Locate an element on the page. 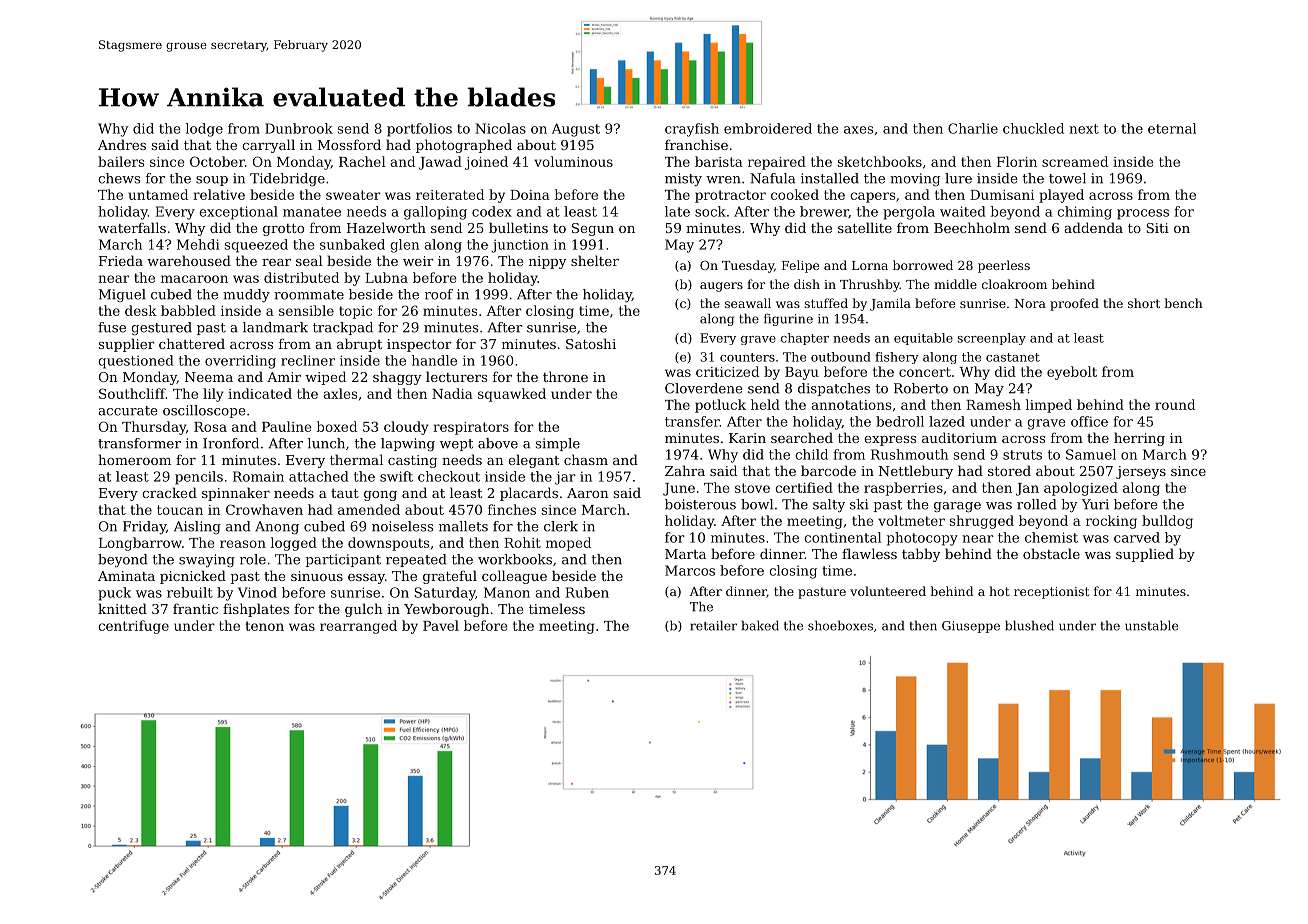  clerk is located at coordinates (561, 526).
